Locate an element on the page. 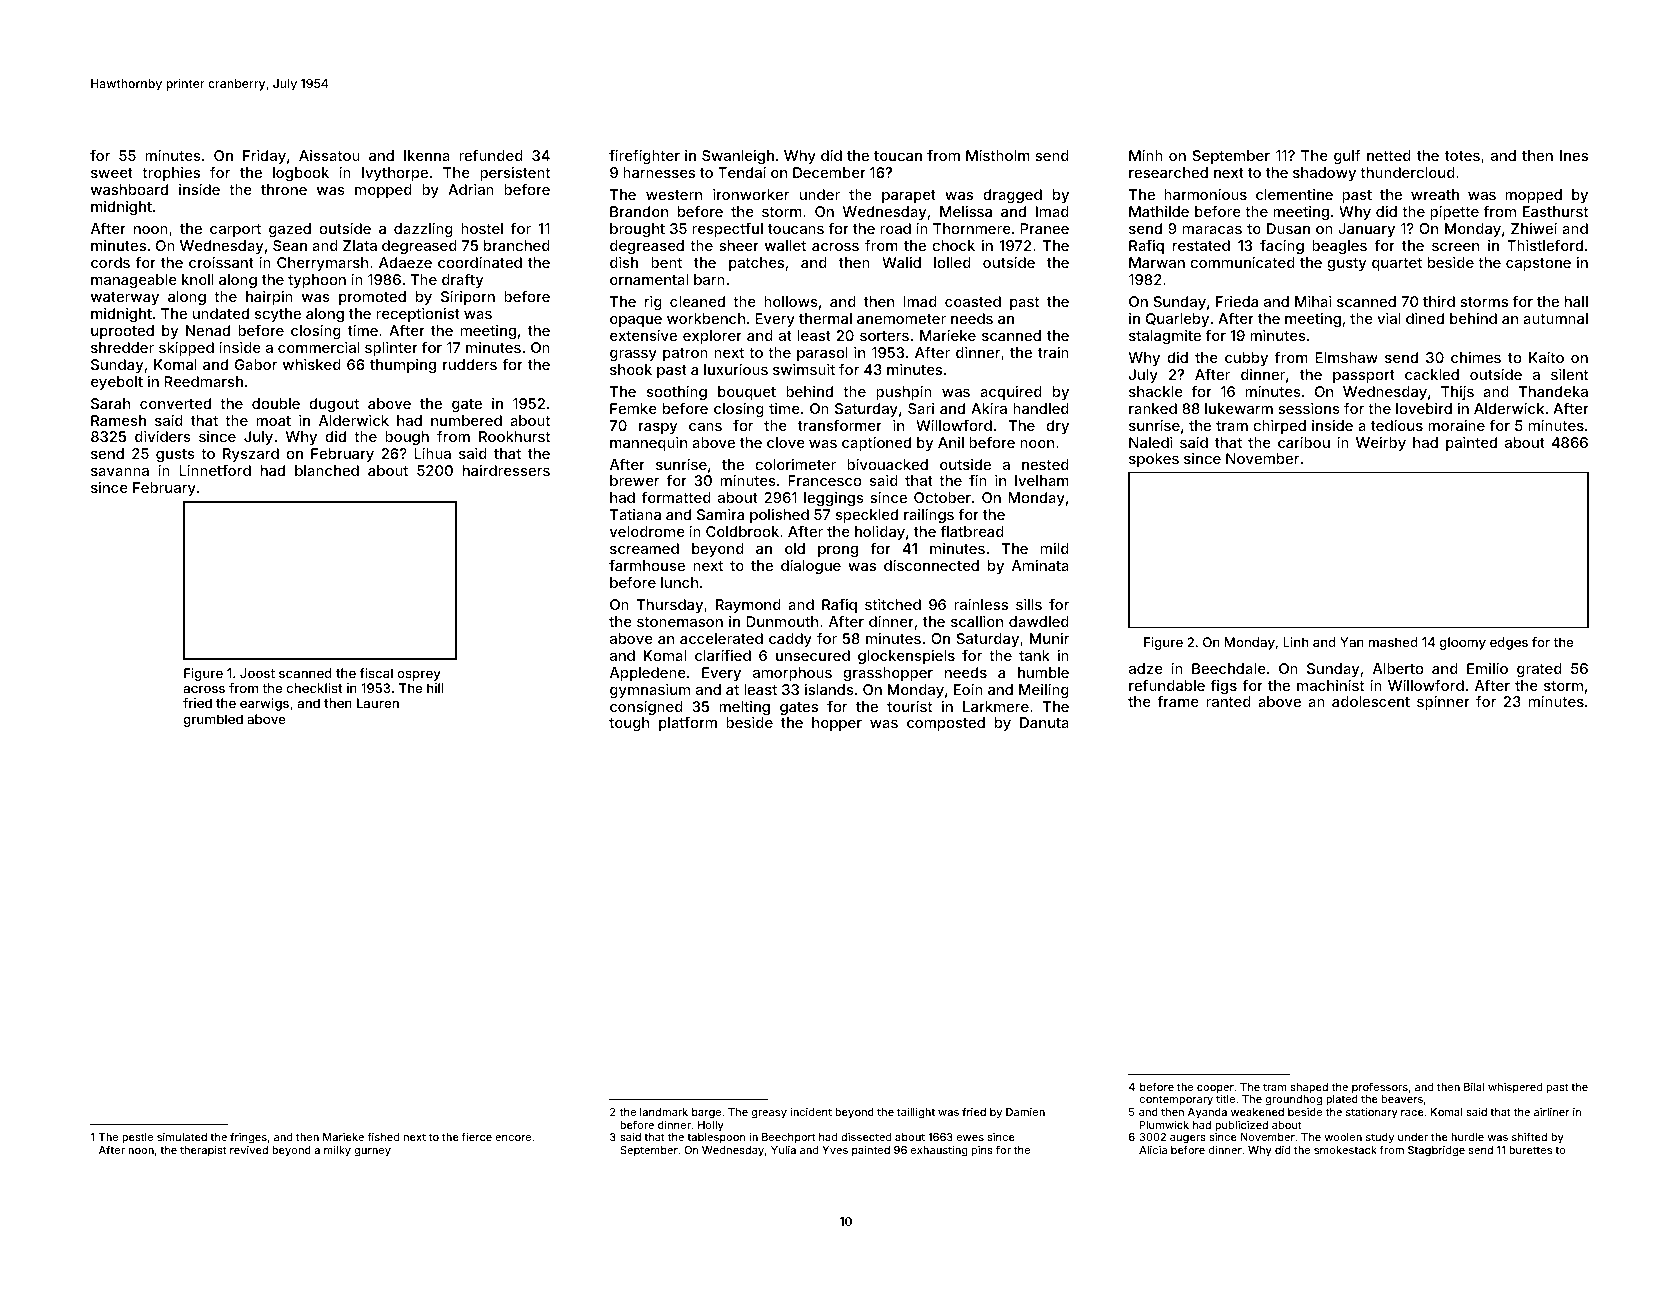 This document has width=1679, height=1298. respectful is located at coordinates (727, 229).
